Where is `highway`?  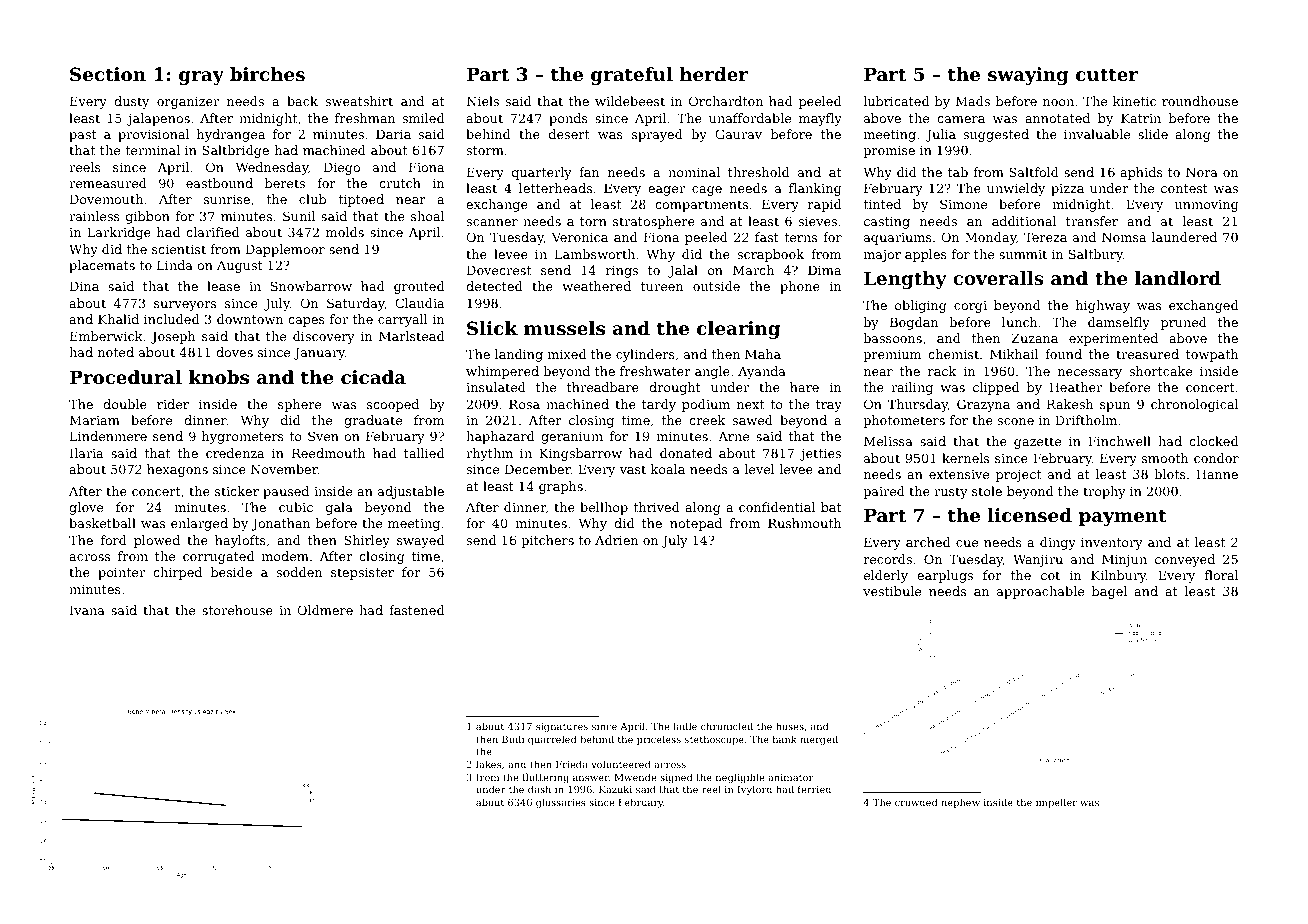
highway is located at coordinates (1103, 306).
